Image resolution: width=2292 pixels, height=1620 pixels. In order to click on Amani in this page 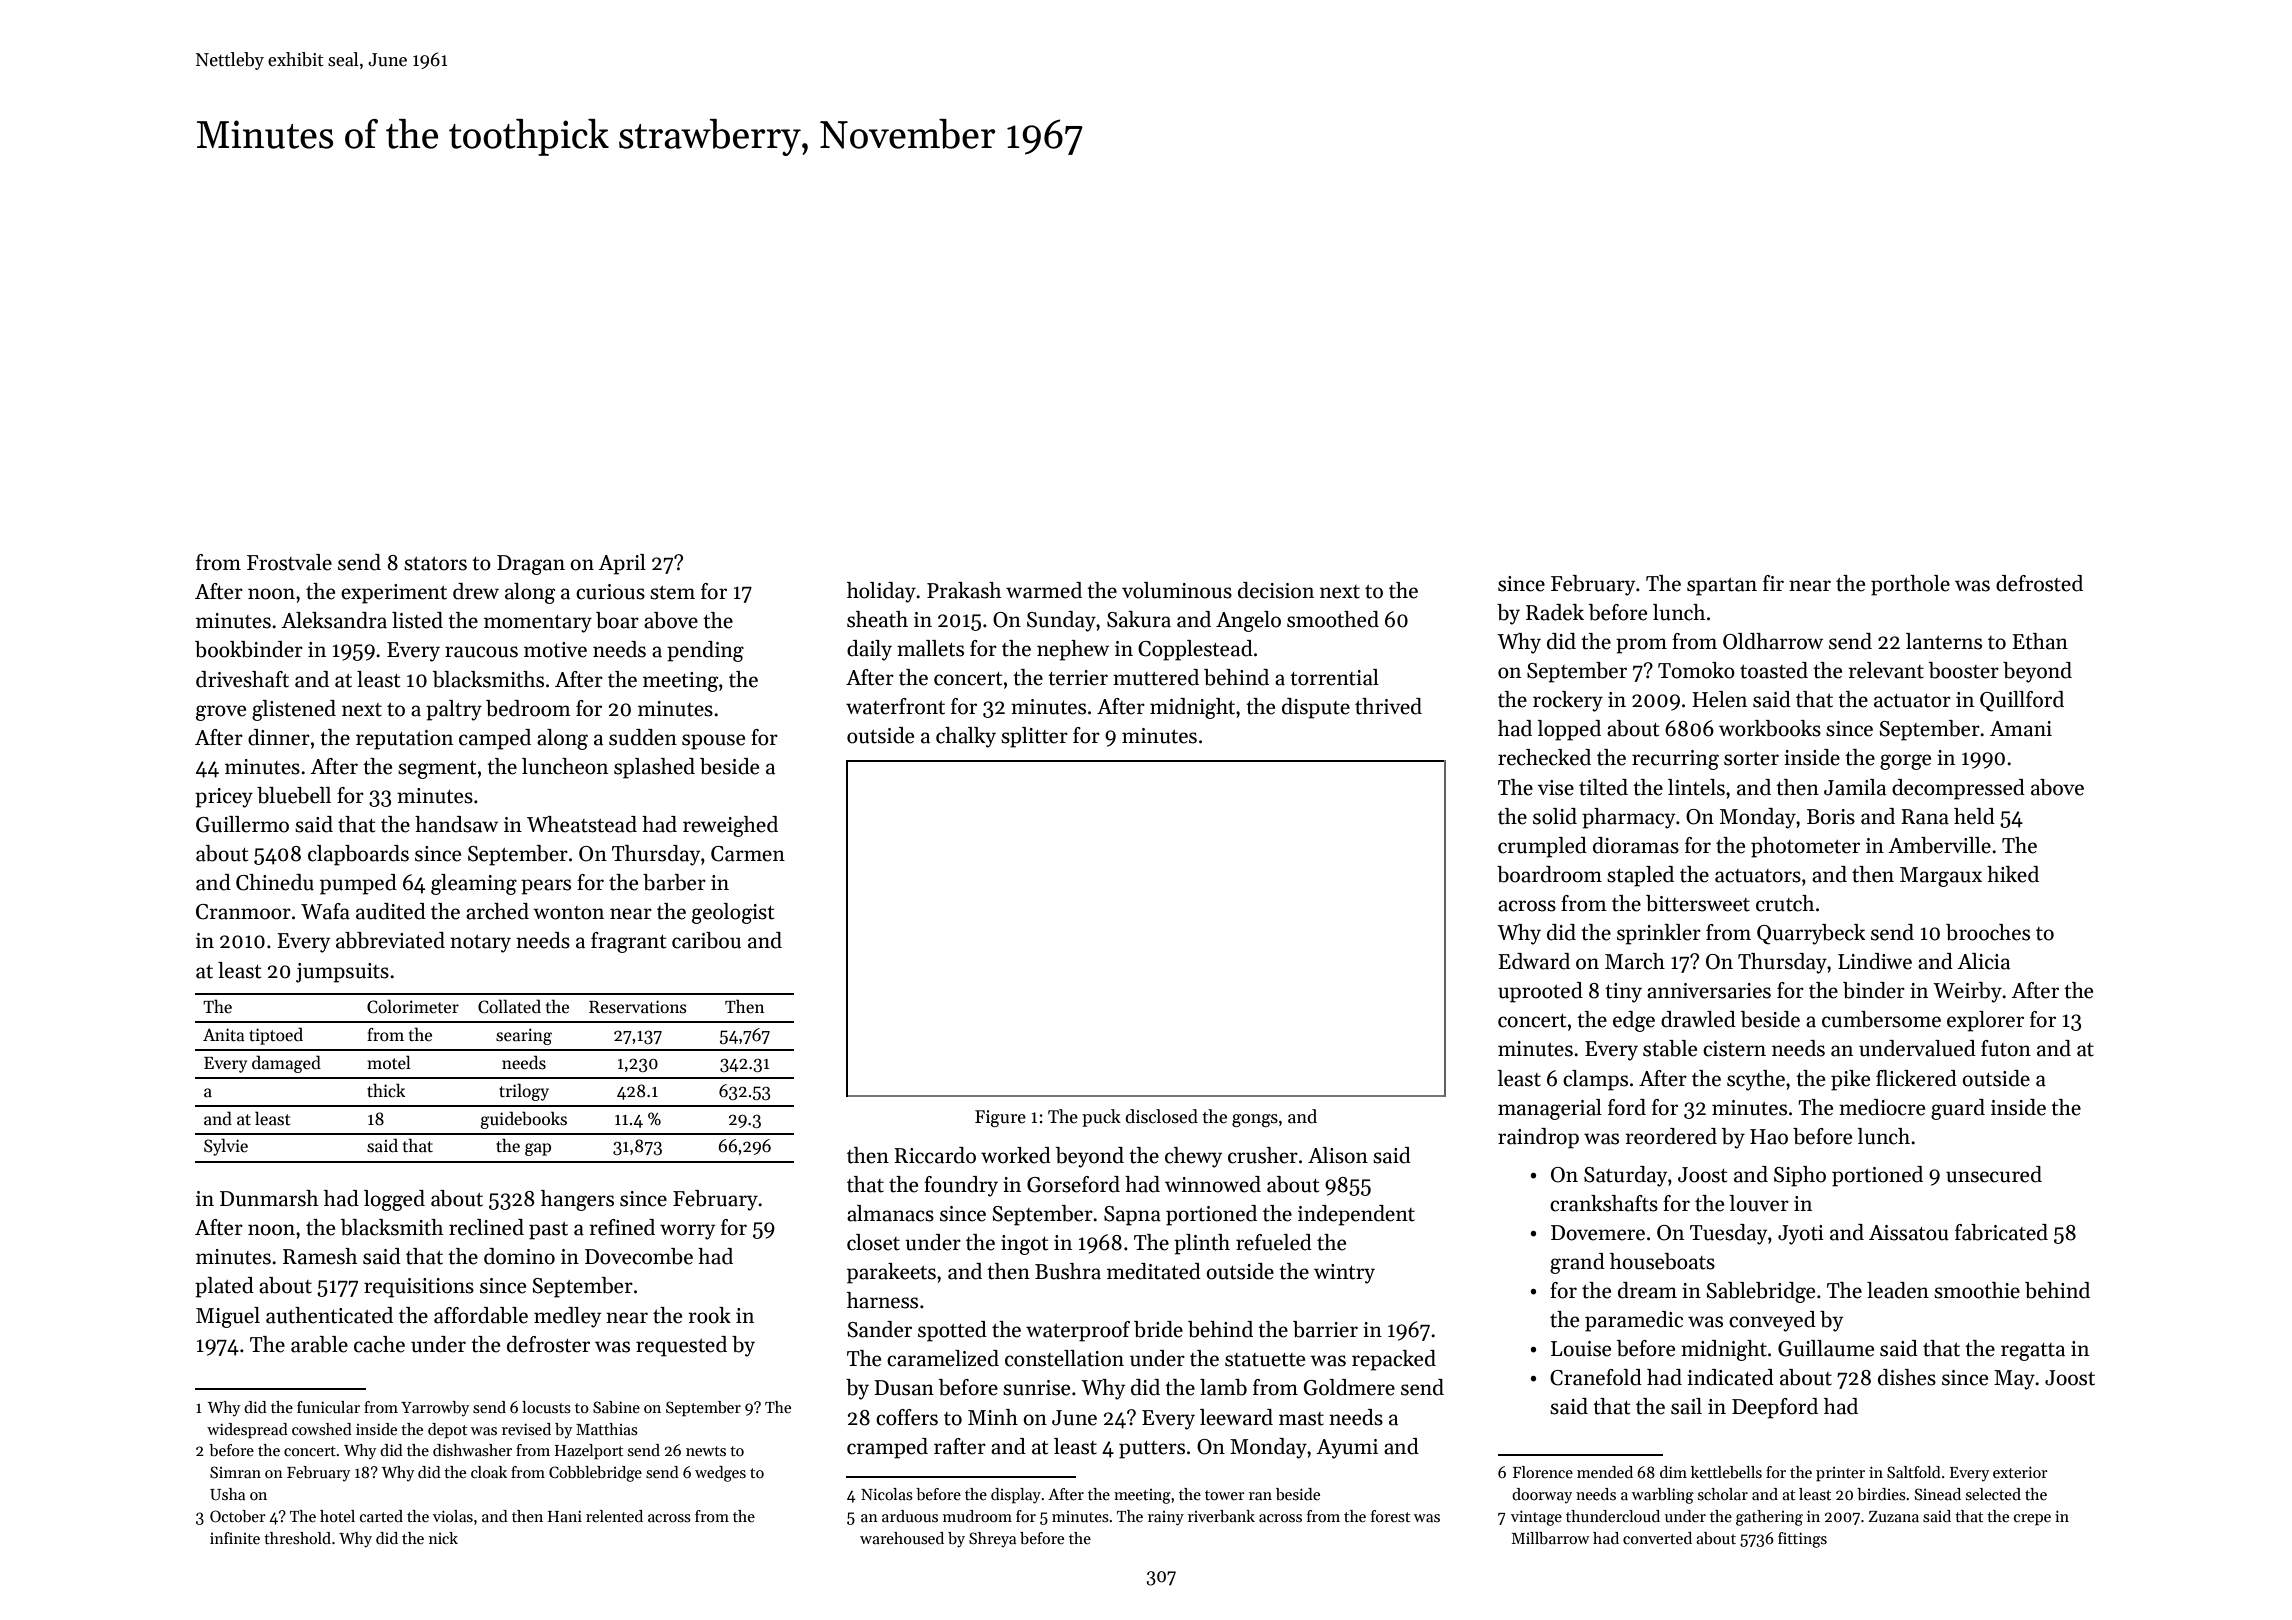, I will do `click(2021, 729)`.
